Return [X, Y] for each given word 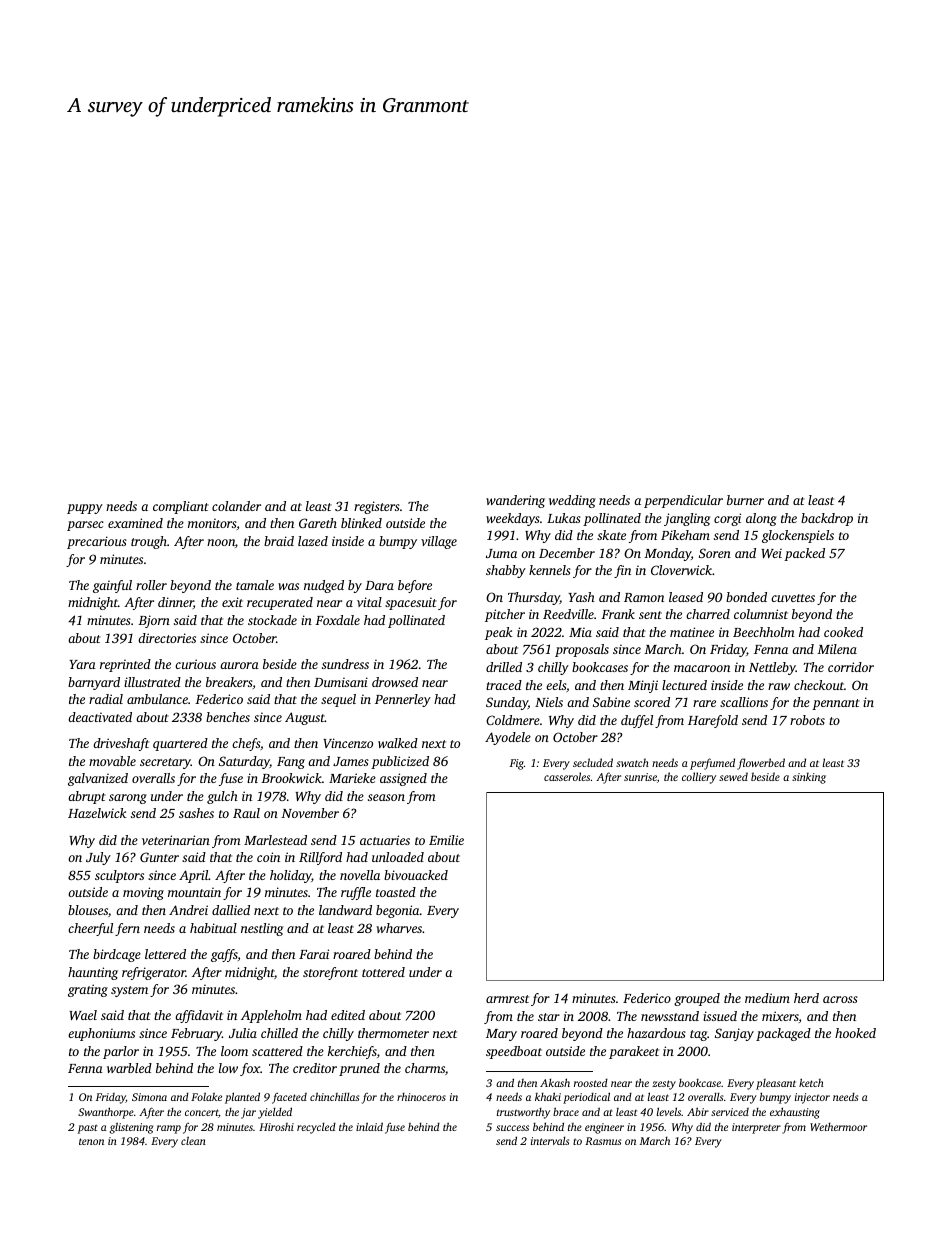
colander [236, 506]
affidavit [199, 1016]
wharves [399, 928]
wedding [572, 501]
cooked [843, 632]
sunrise [640, 777]
